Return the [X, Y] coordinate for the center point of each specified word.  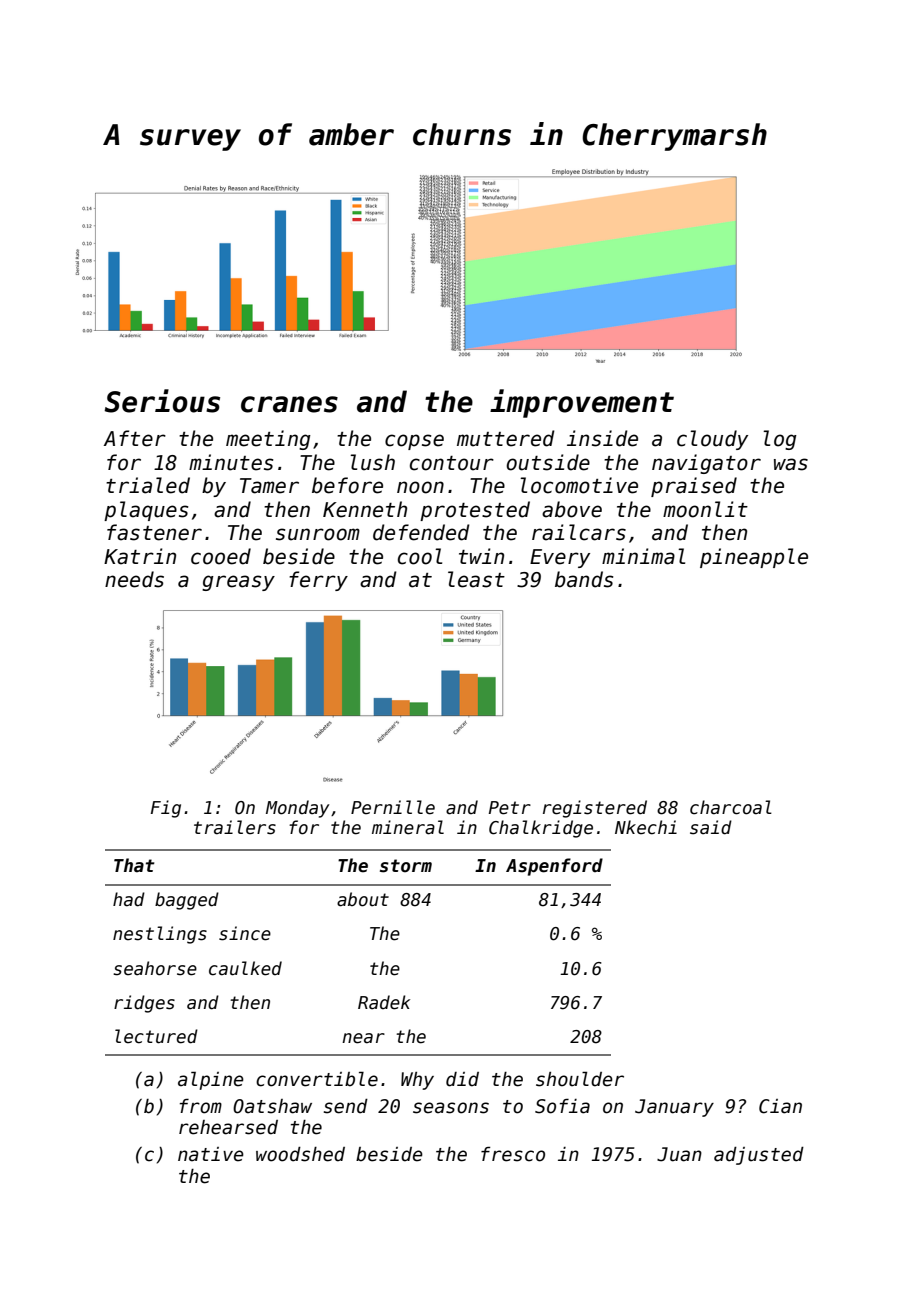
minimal [643, 556]
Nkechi [646, 827]
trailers [235, 827]
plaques [146, 511]
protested [475, 511]
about [363, 899]
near [363, 1038]
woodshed [300, 1154]
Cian [780, 1106]
